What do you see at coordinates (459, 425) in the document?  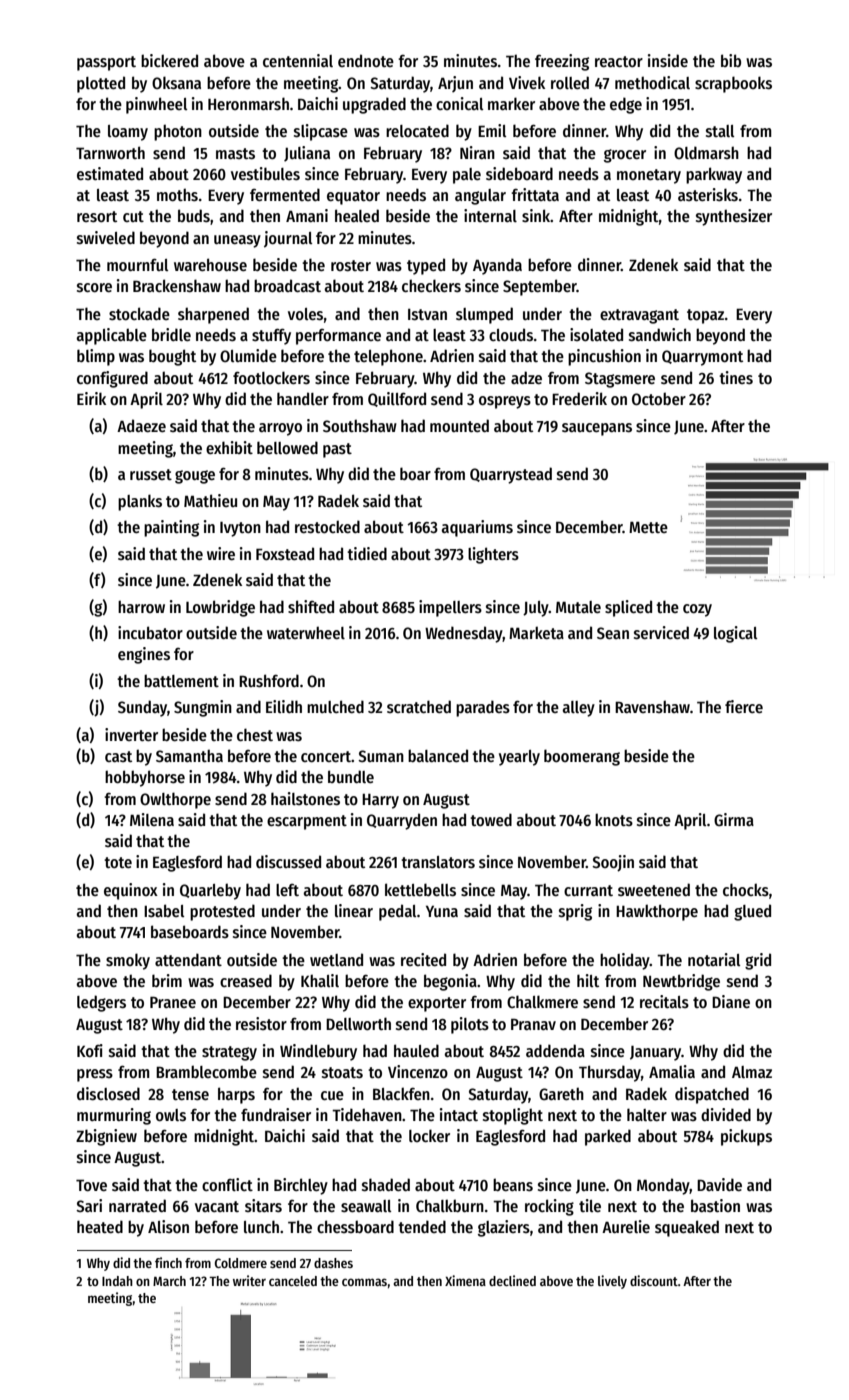 I see `mounted` at bounding box center [459, 425].
